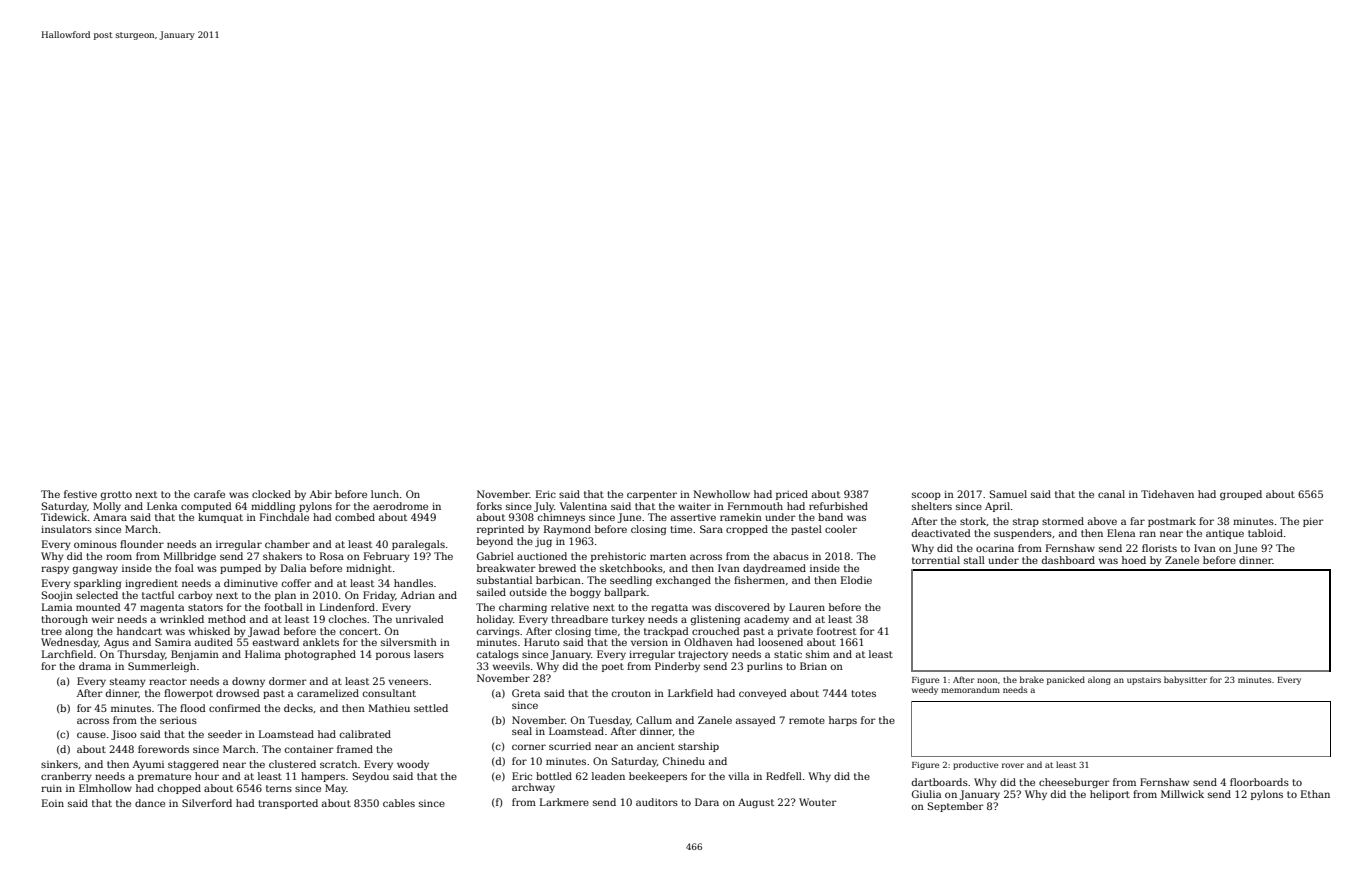  Describe the element at coordinates (59, 764) in the screenshot. I see `sinkers` at that location.
